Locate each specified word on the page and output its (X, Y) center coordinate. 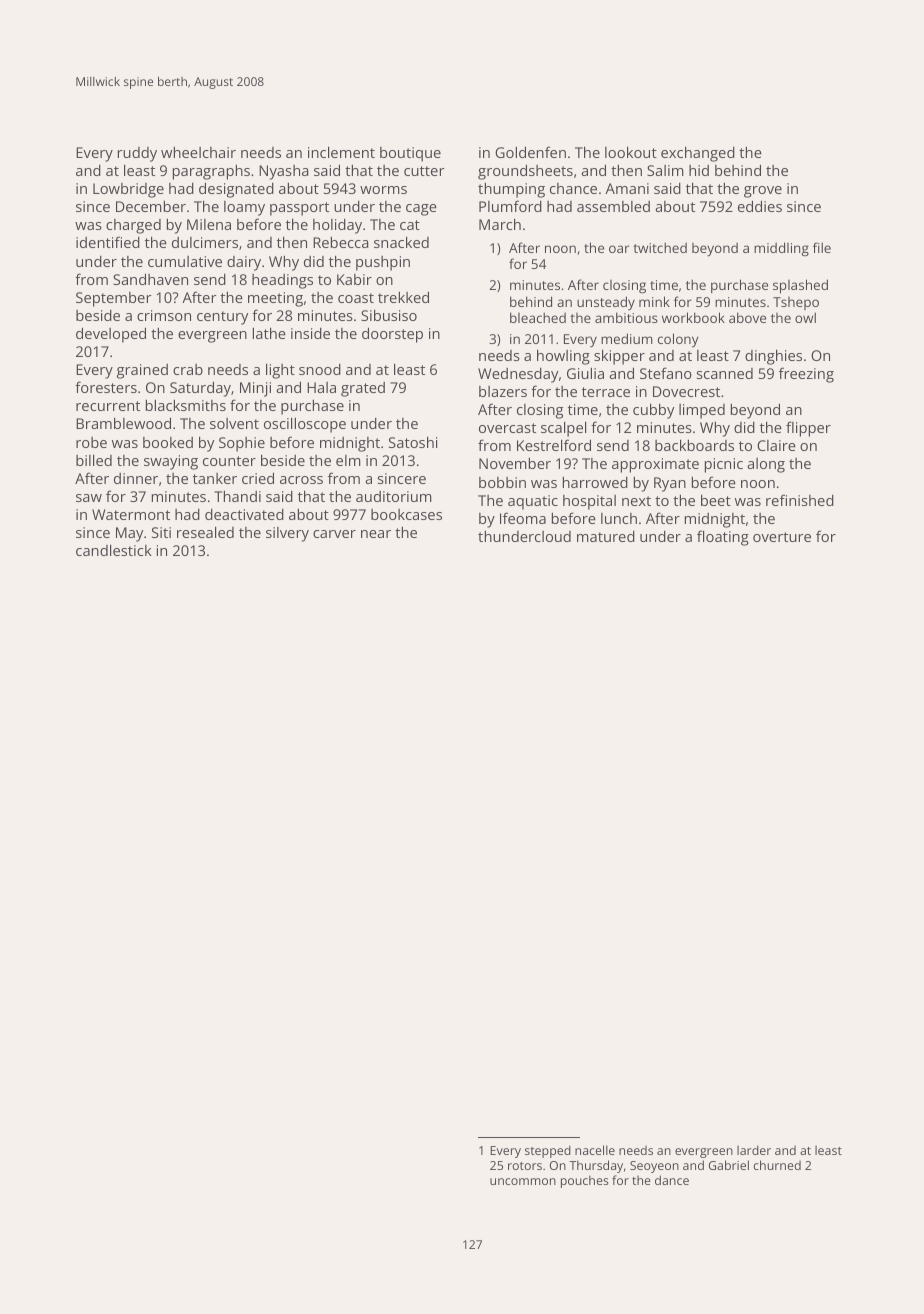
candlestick (114, 550)
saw (89, 498)
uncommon (523, 1181)
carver (334, 534)
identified (108, 242)
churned (777, 1165)
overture (782, 537)
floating (723, 538)
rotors (525, 1166)
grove (763, 192)
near (376, 534)
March (500, 224)
